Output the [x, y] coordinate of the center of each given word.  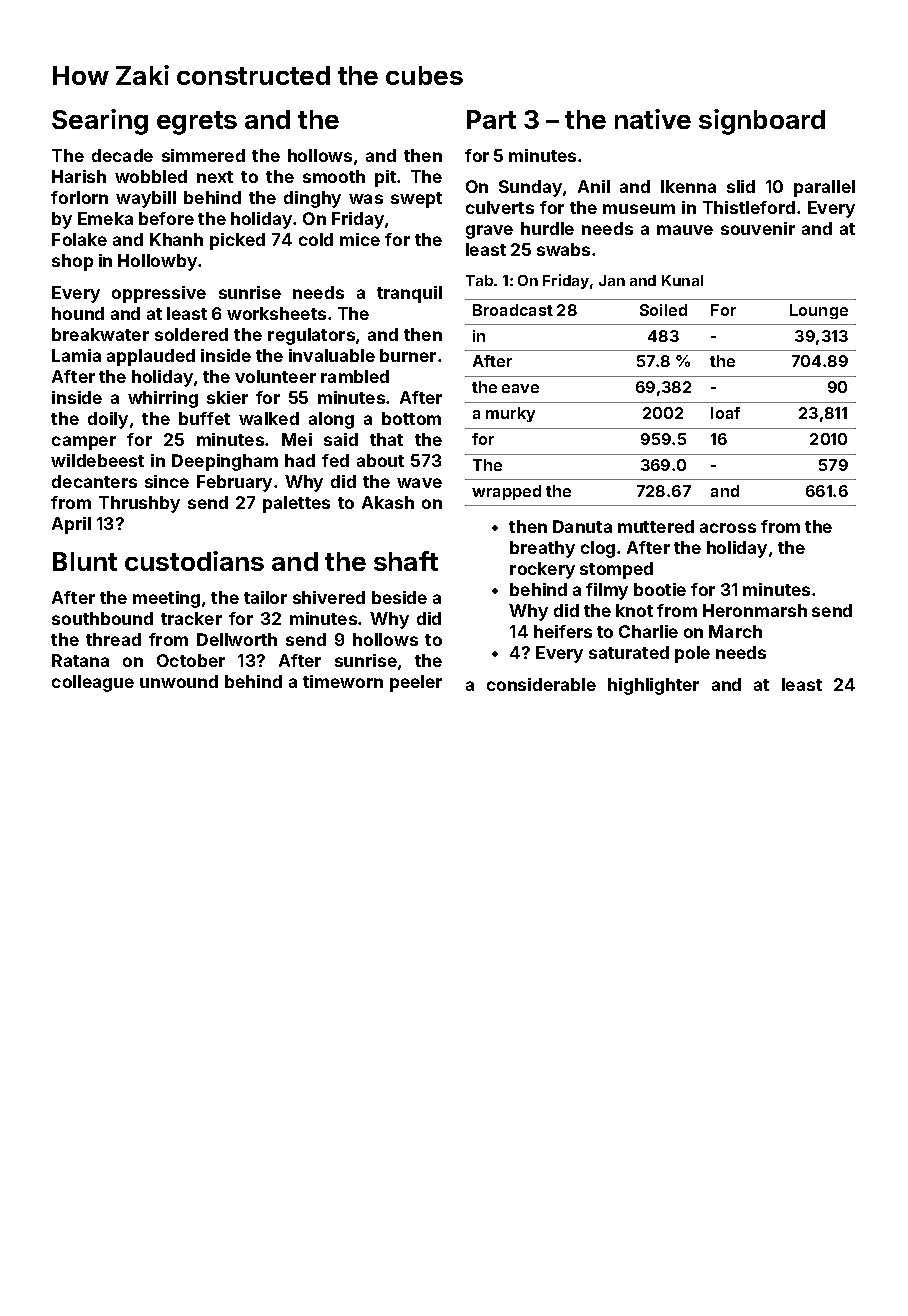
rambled [355, 376]
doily [108, 420]
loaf [725, 413]
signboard [762, 122]
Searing [100, 122]
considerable [541, 684]
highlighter [653, 686]
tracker [191, 618]
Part [491, 119]
